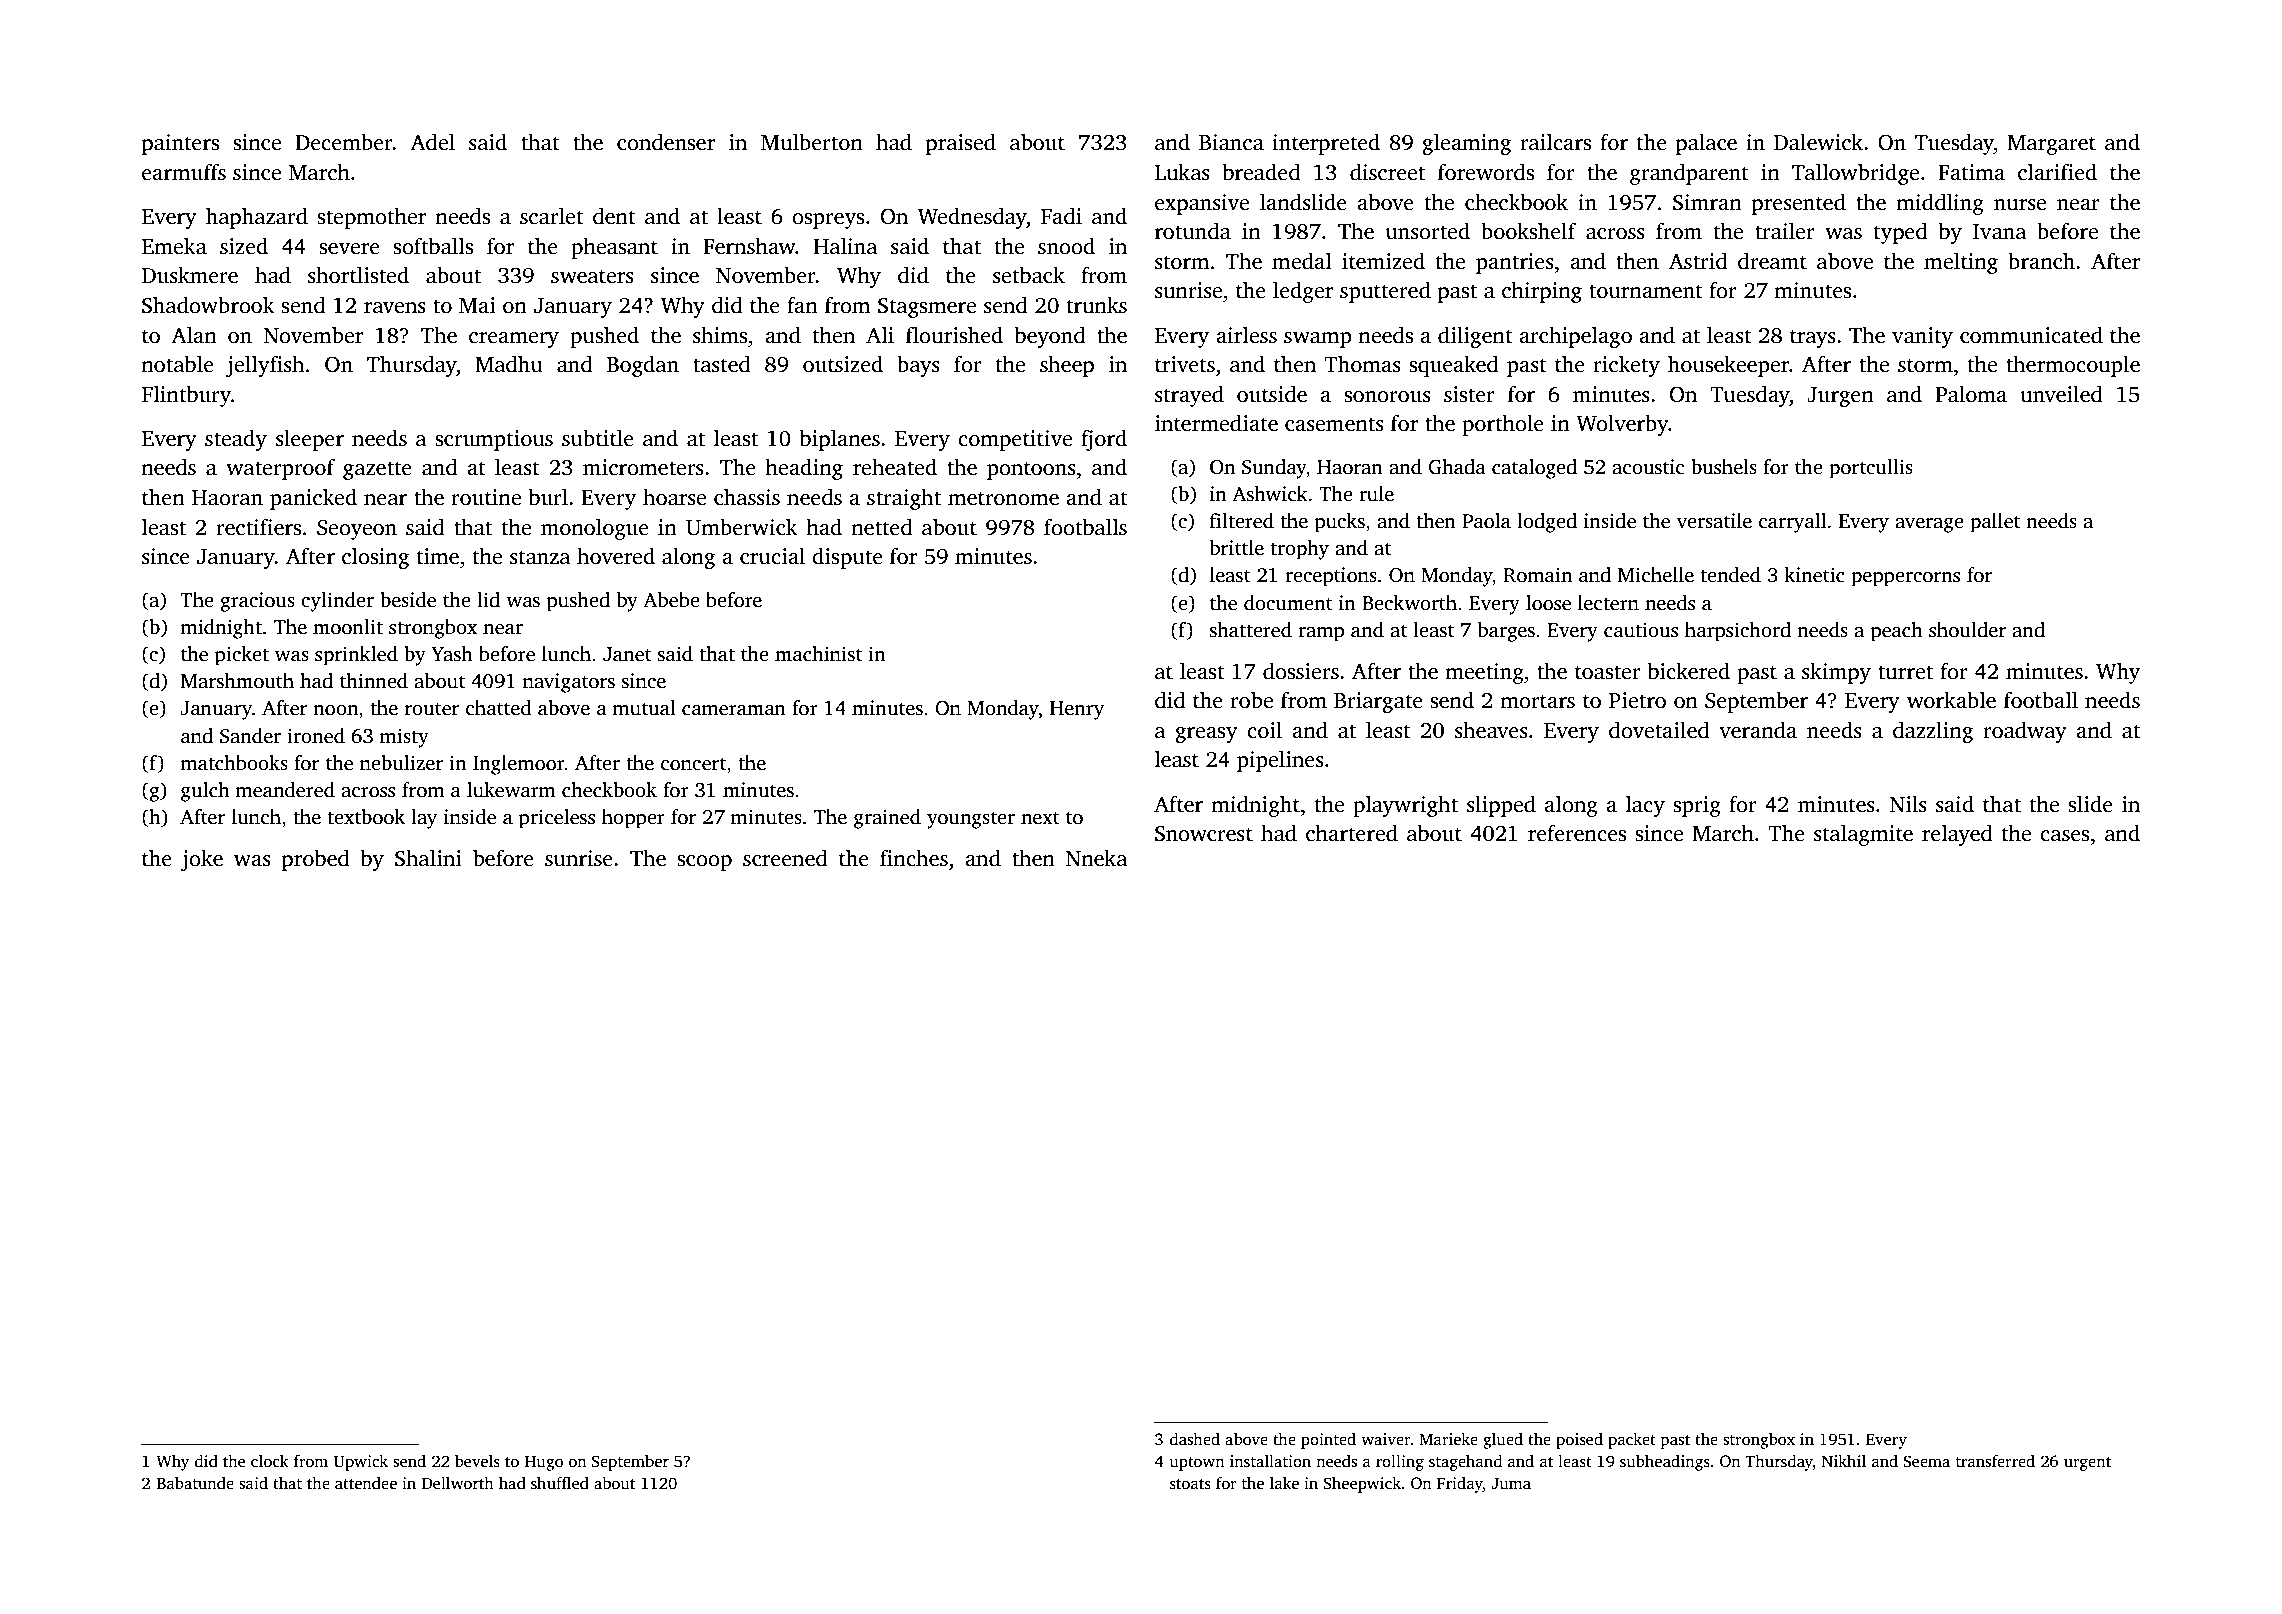 The height and width of the image is (1614, 2282). What do you see at coordinates (180, 144) in the image?
I see `painters` at bounding box center [180, 144].
